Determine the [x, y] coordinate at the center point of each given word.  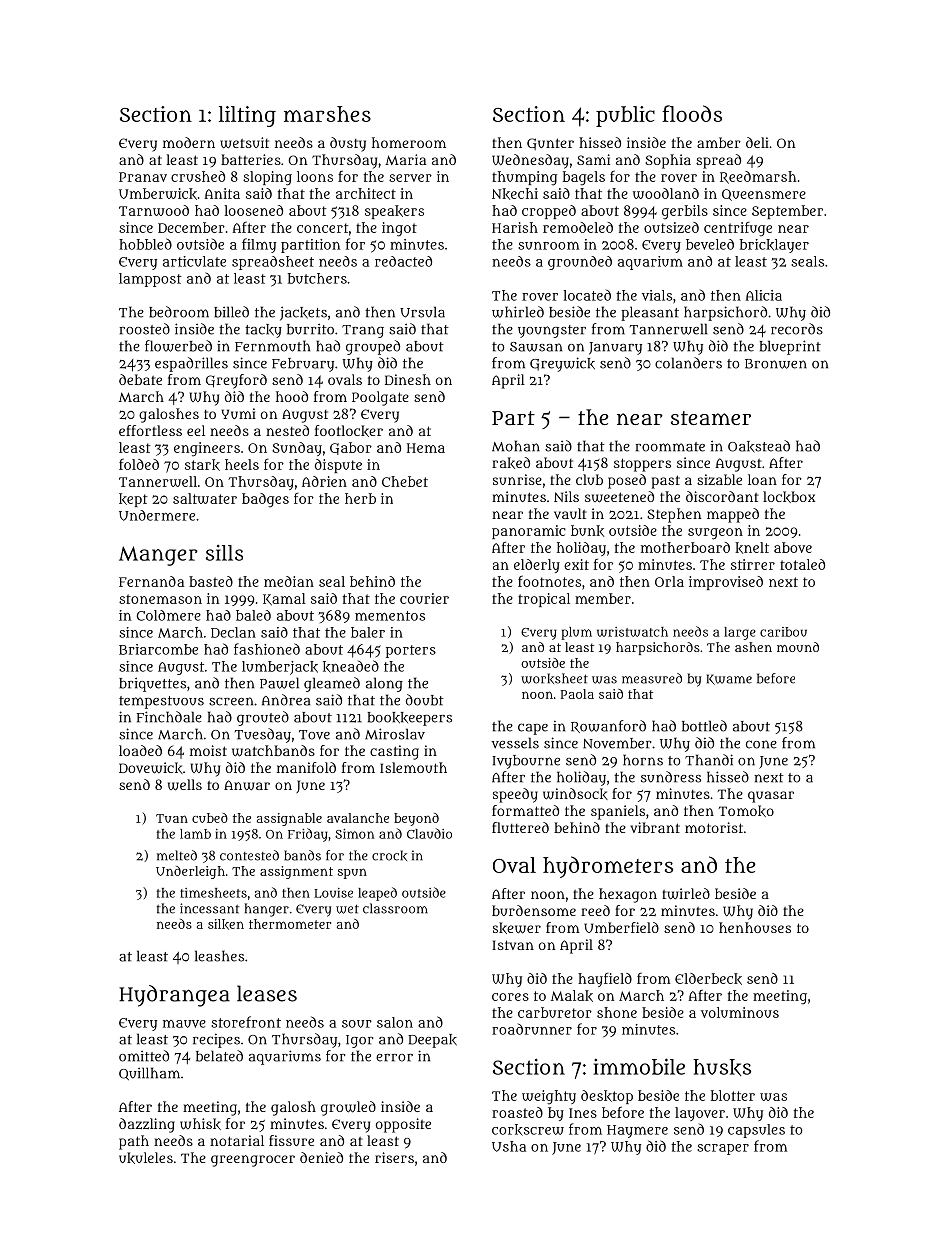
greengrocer [253, 1161]
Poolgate [380, 398]
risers [394, 1157]
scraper [723, 1149]
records [797, 329]
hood [292, 396]
